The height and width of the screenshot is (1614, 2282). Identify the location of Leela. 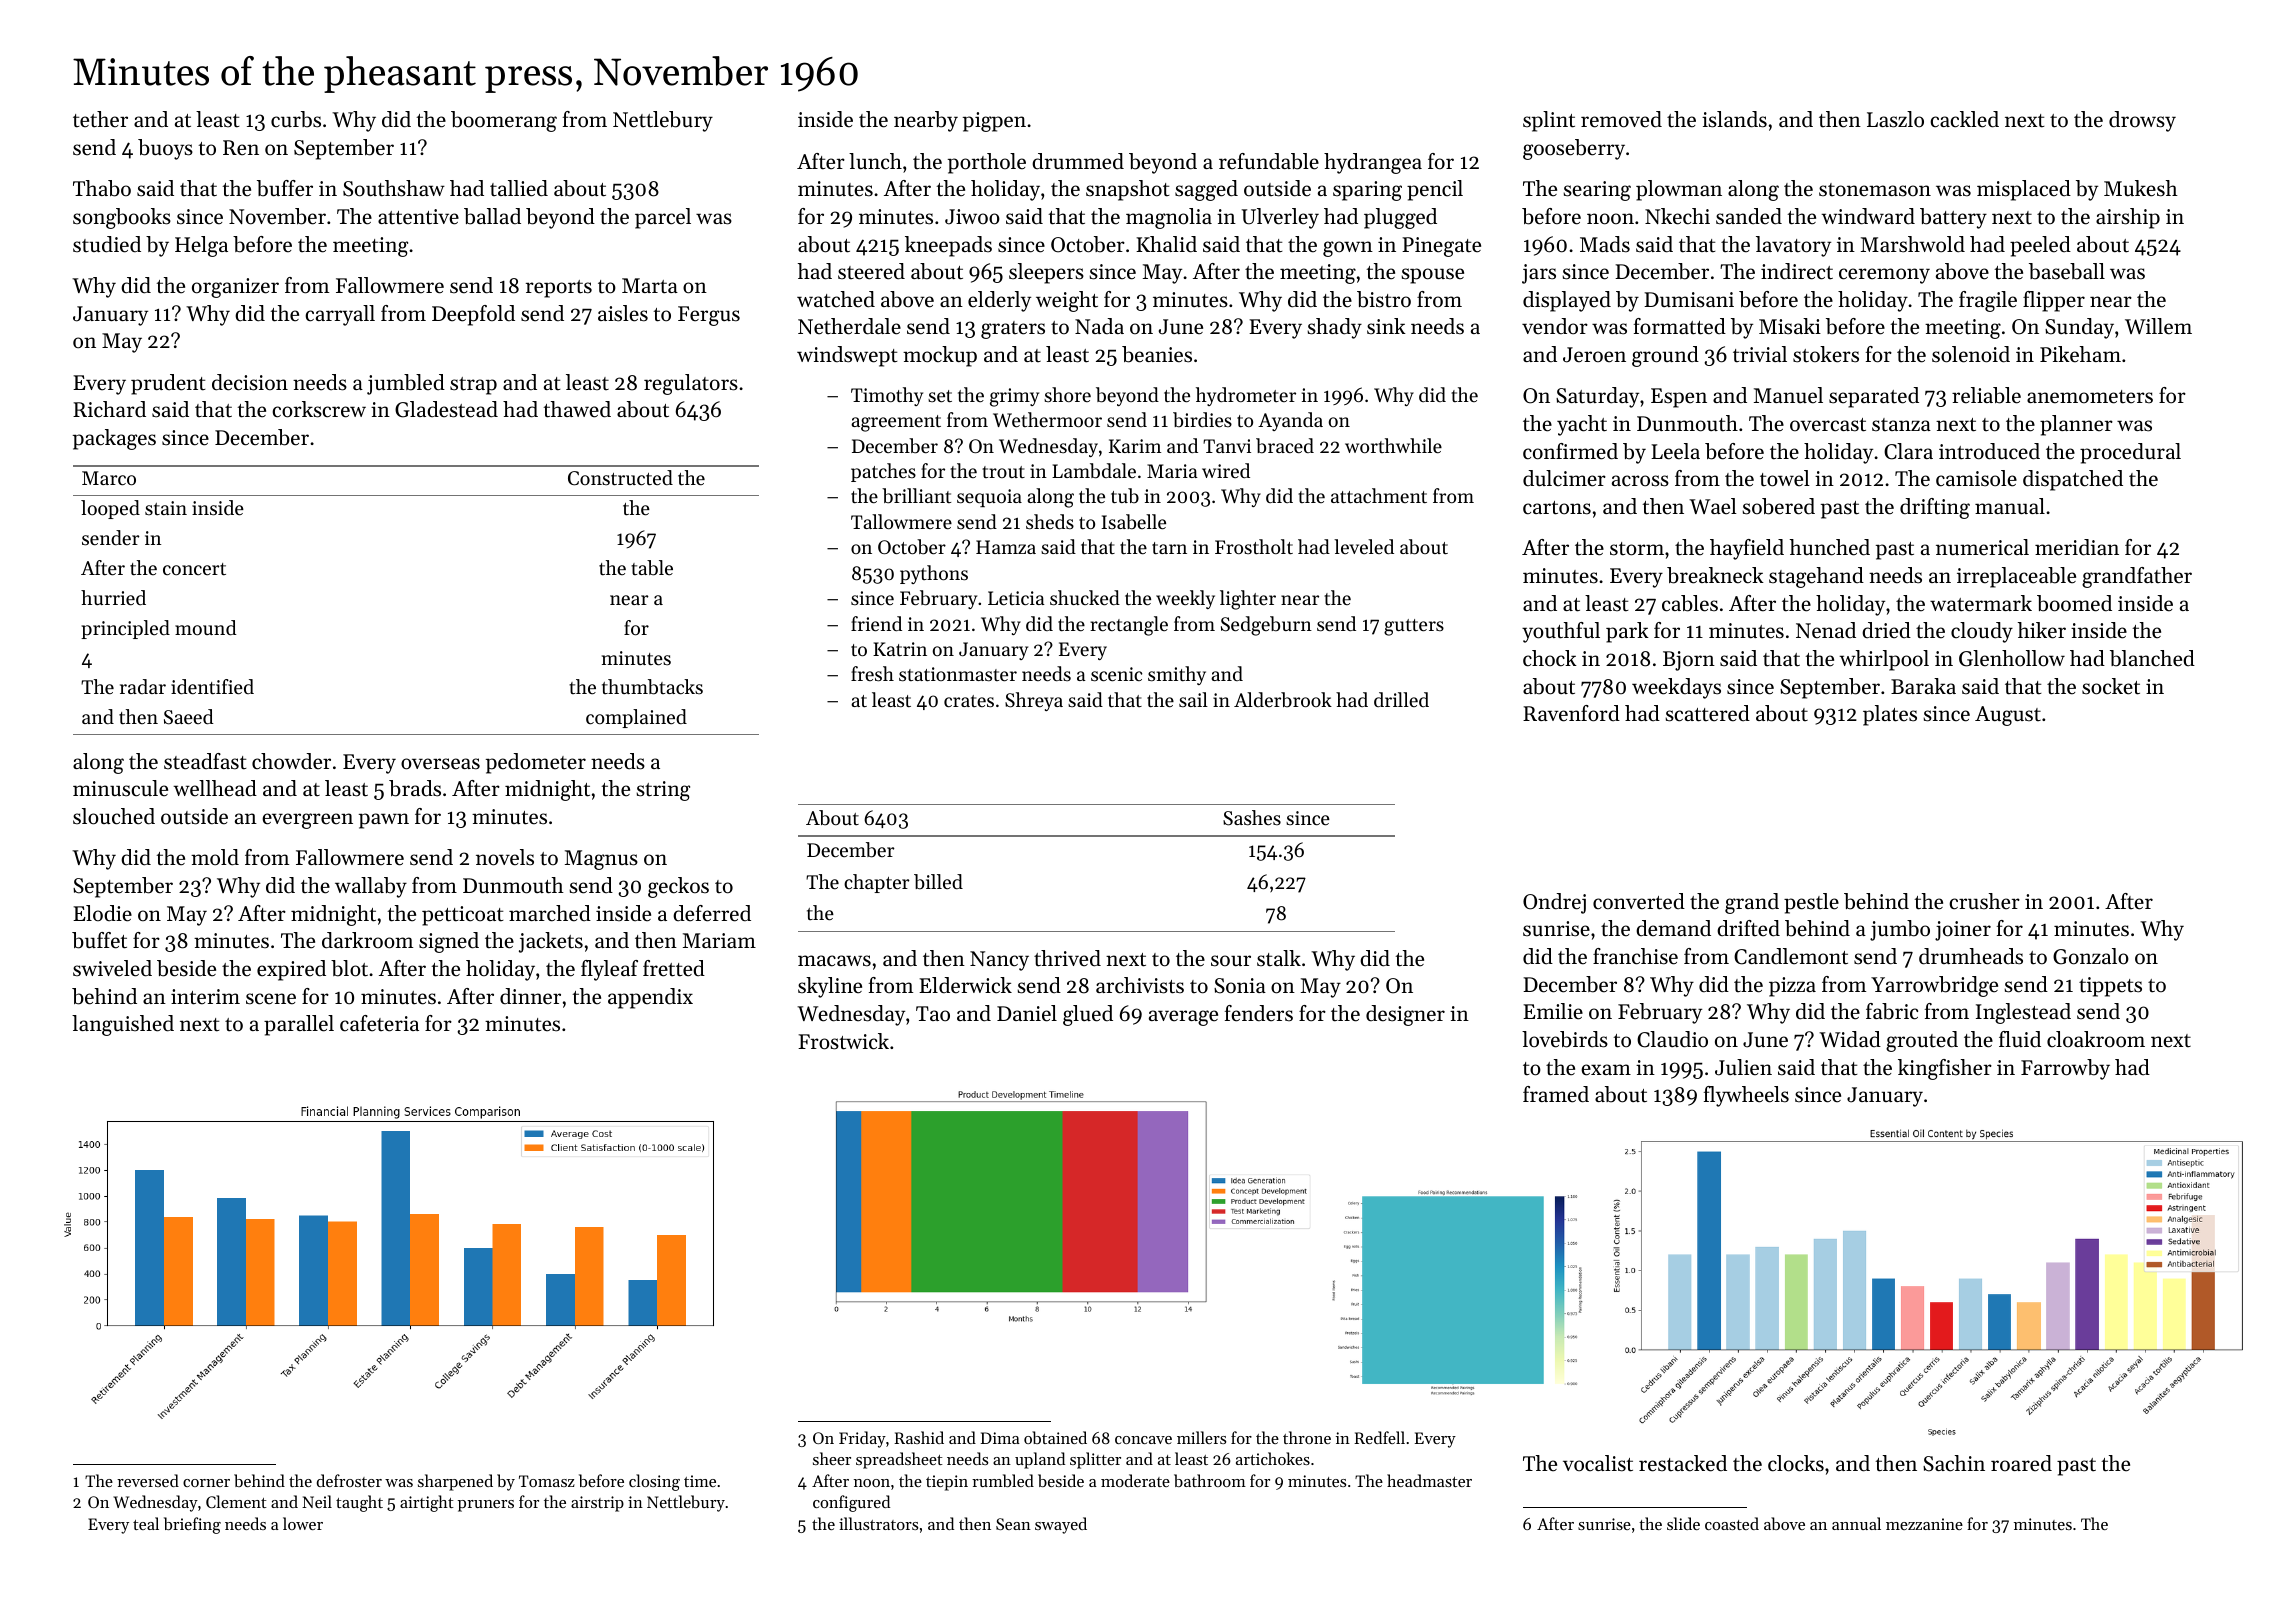
(1675, 451).
